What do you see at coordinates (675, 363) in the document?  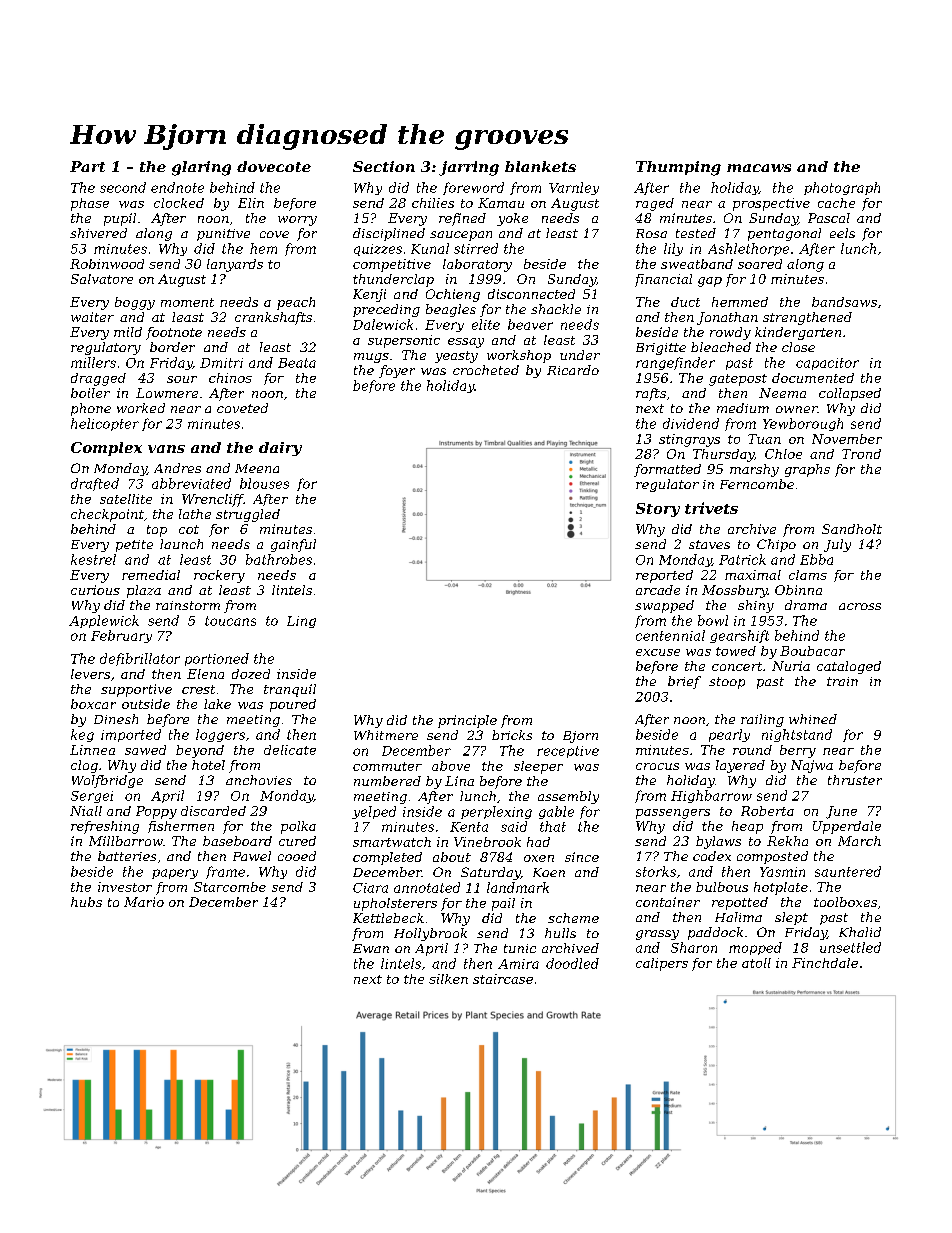 I see `rangefinder` at bounding box center [675, 363].
